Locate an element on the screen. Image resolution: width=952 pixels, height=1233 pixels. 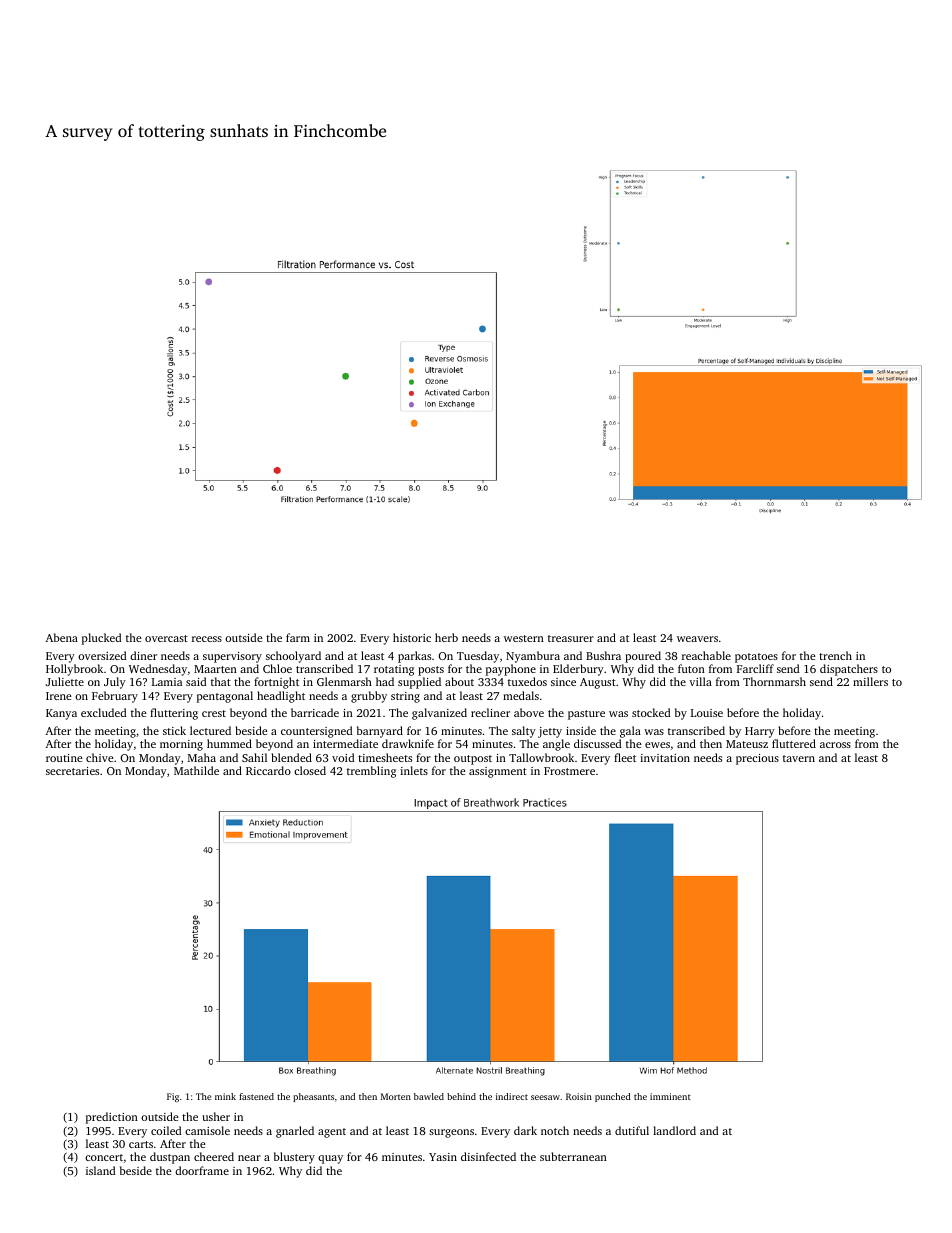
precious is located at coordinates (757, 759).
